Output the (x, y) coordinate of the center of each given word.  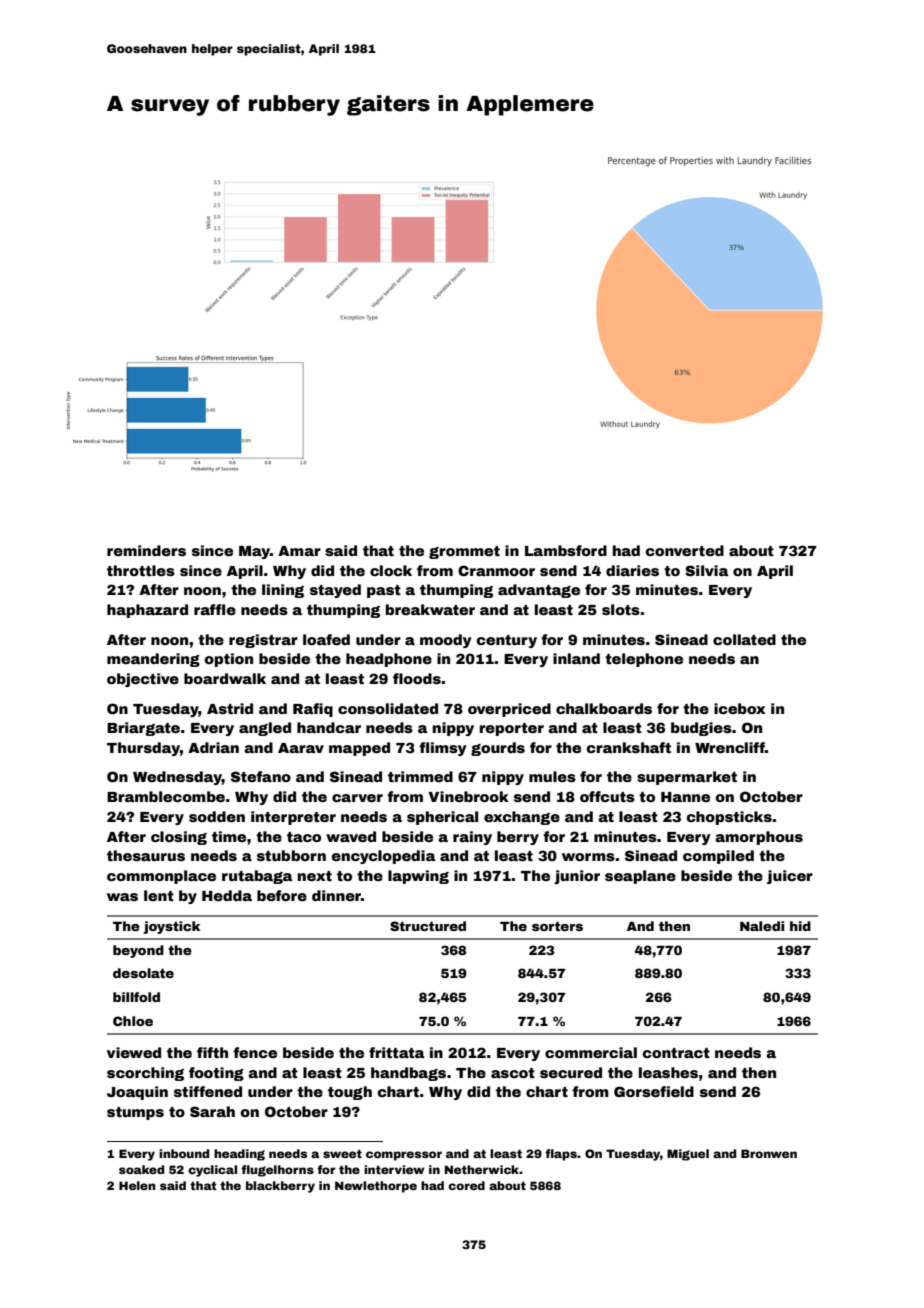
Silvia (707, 570)
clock (391, 570)
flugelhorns (277, 1171)
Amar (299, 551)
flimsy (443, 749)
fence (255, 1052)
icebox (740, 708)
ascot (513, 1073)
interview (394, 1169)
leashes (668, 1072)
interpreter (293, 818)
